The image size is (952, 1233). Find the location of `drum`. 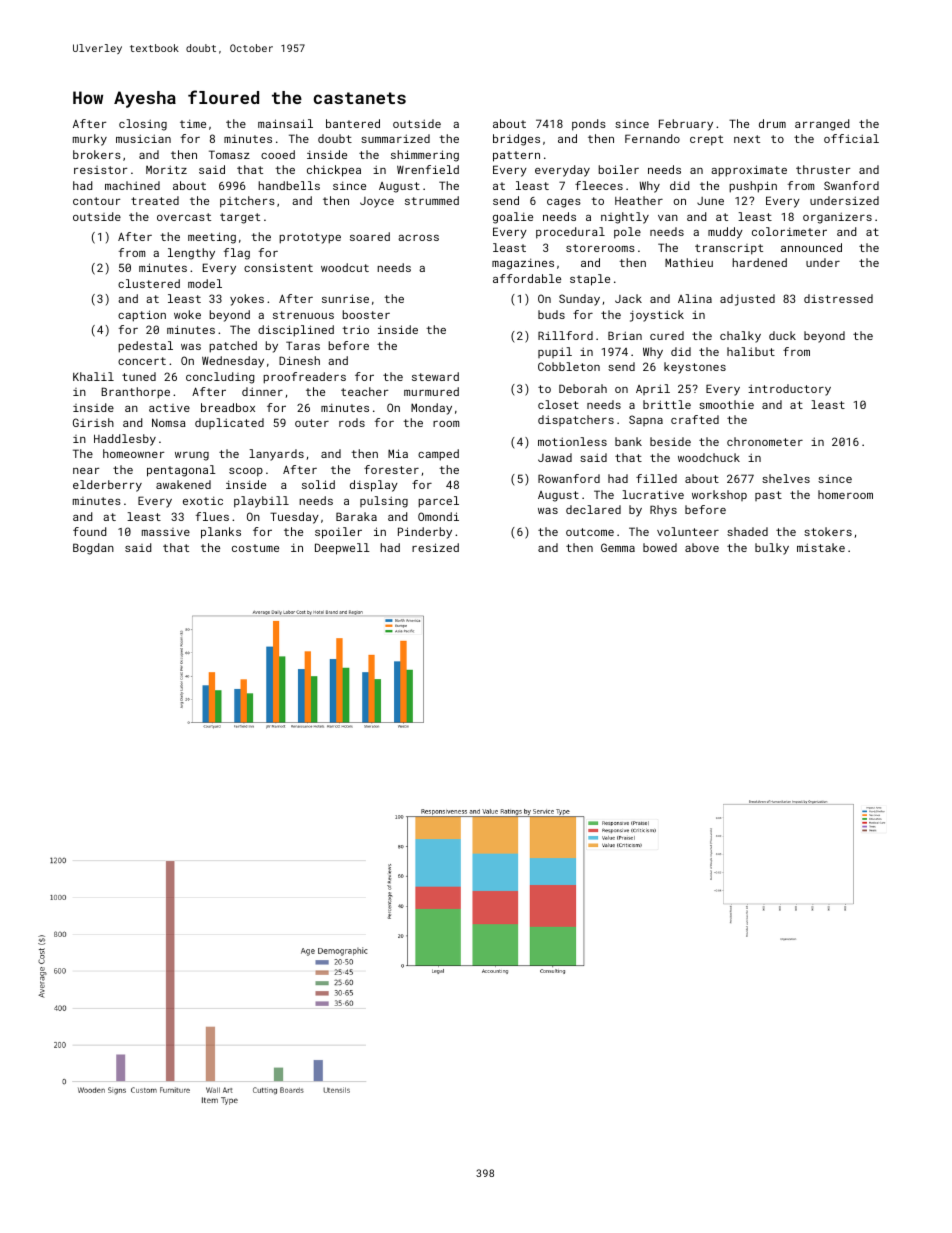

drum is located at coordinates (772, 123).
